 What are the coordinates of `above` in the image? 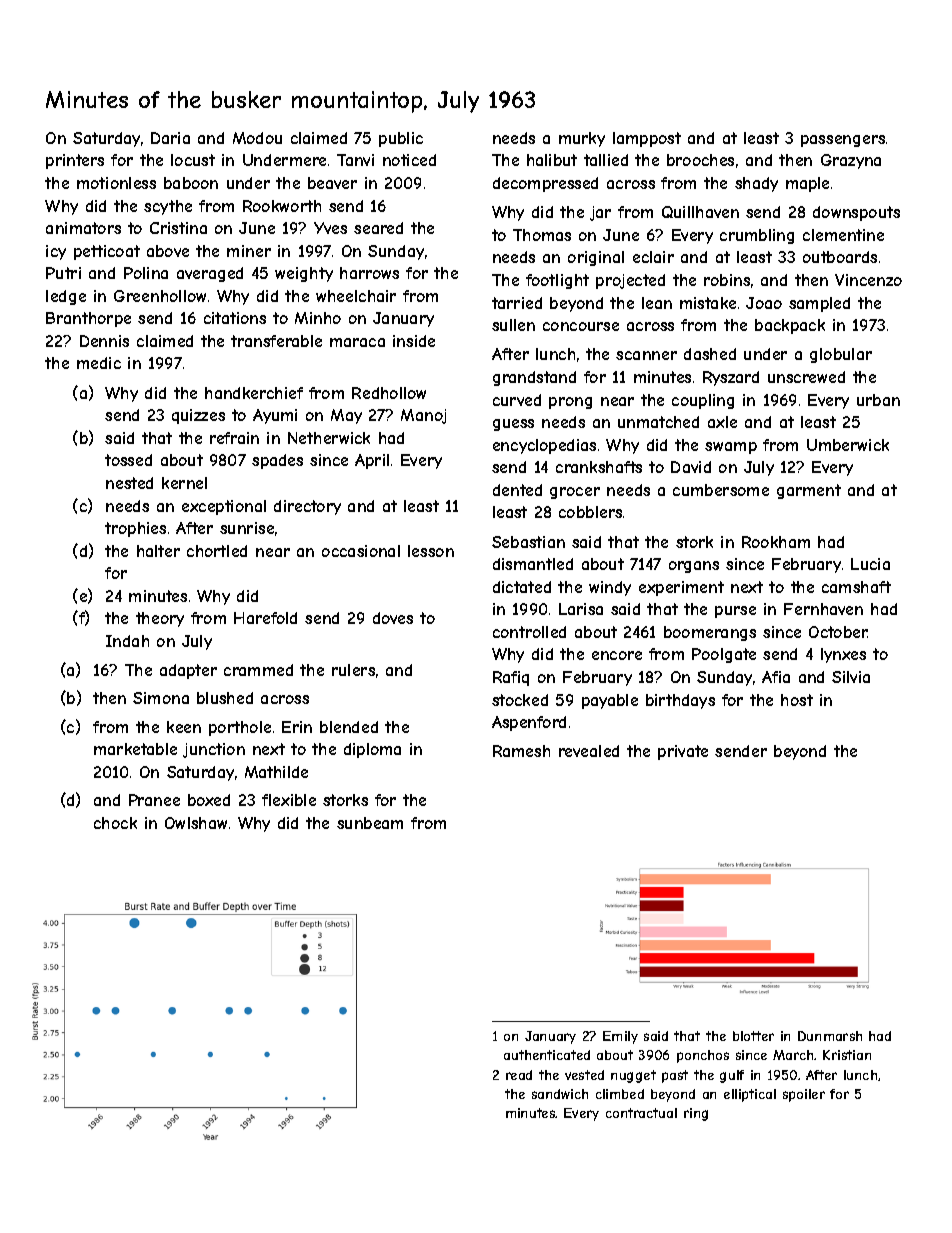 It's located at (168, 251).
